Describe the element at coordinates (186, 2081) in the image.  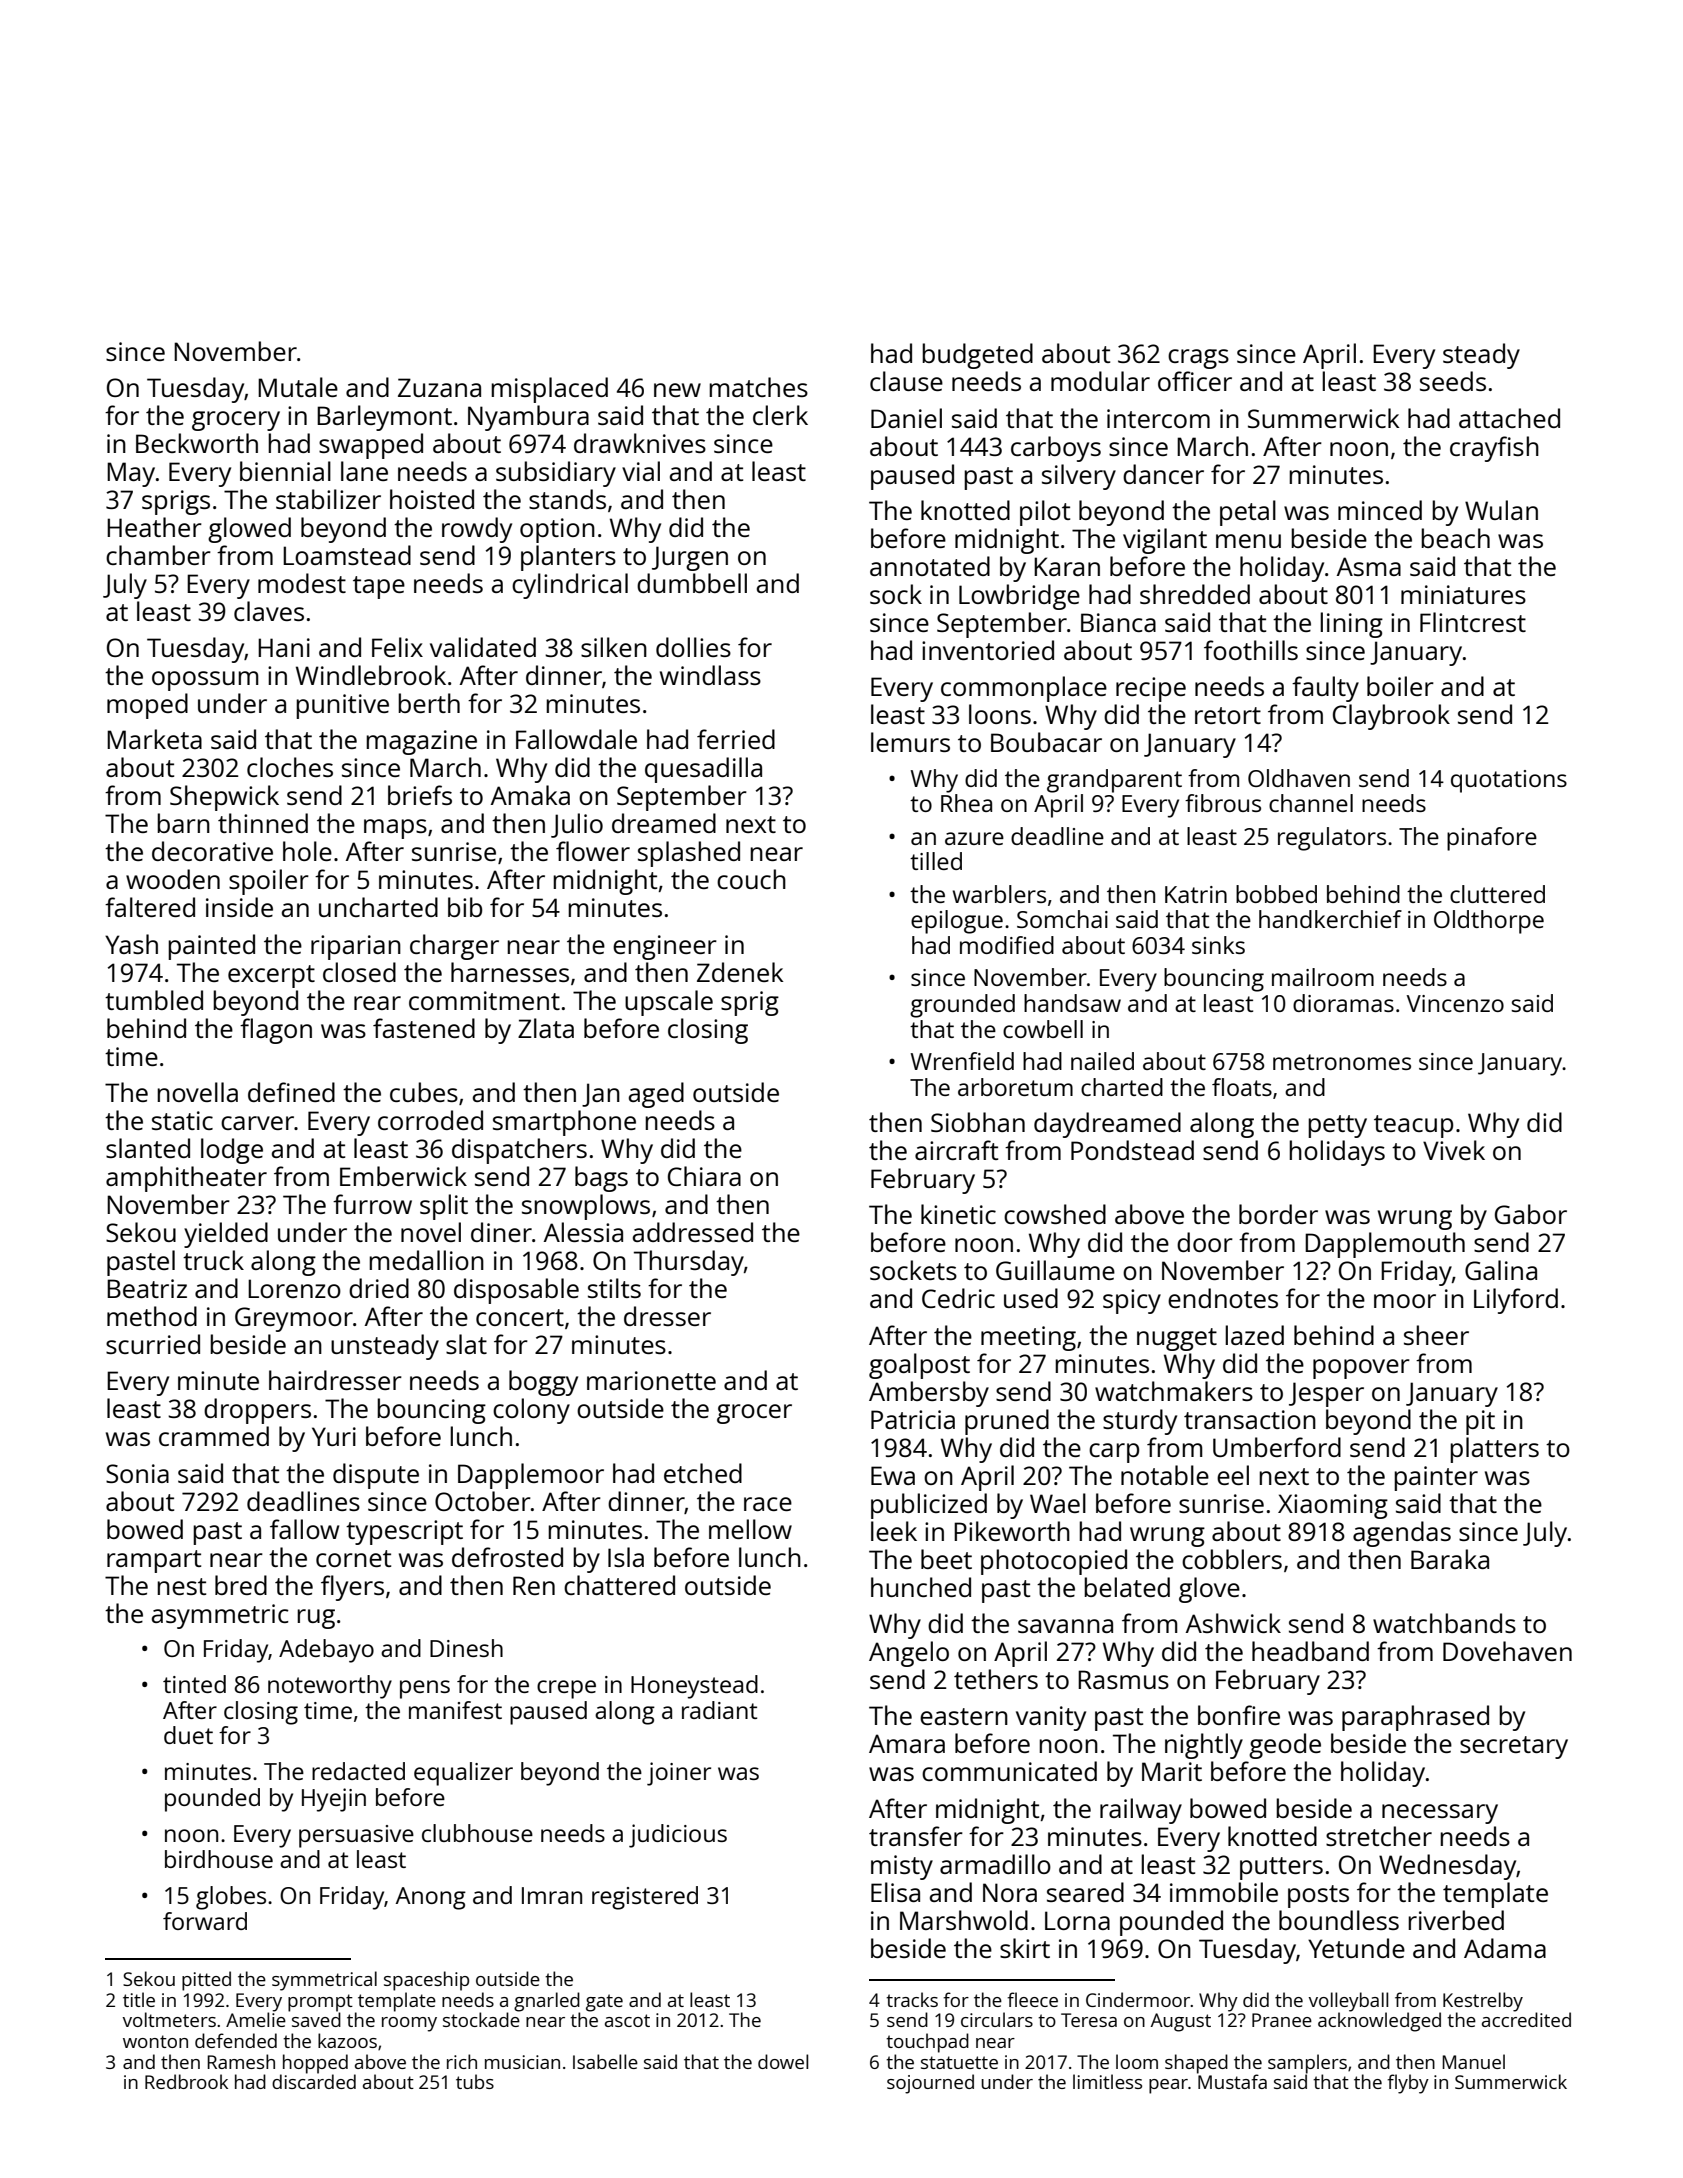
I see `Redbrook` at that location.
